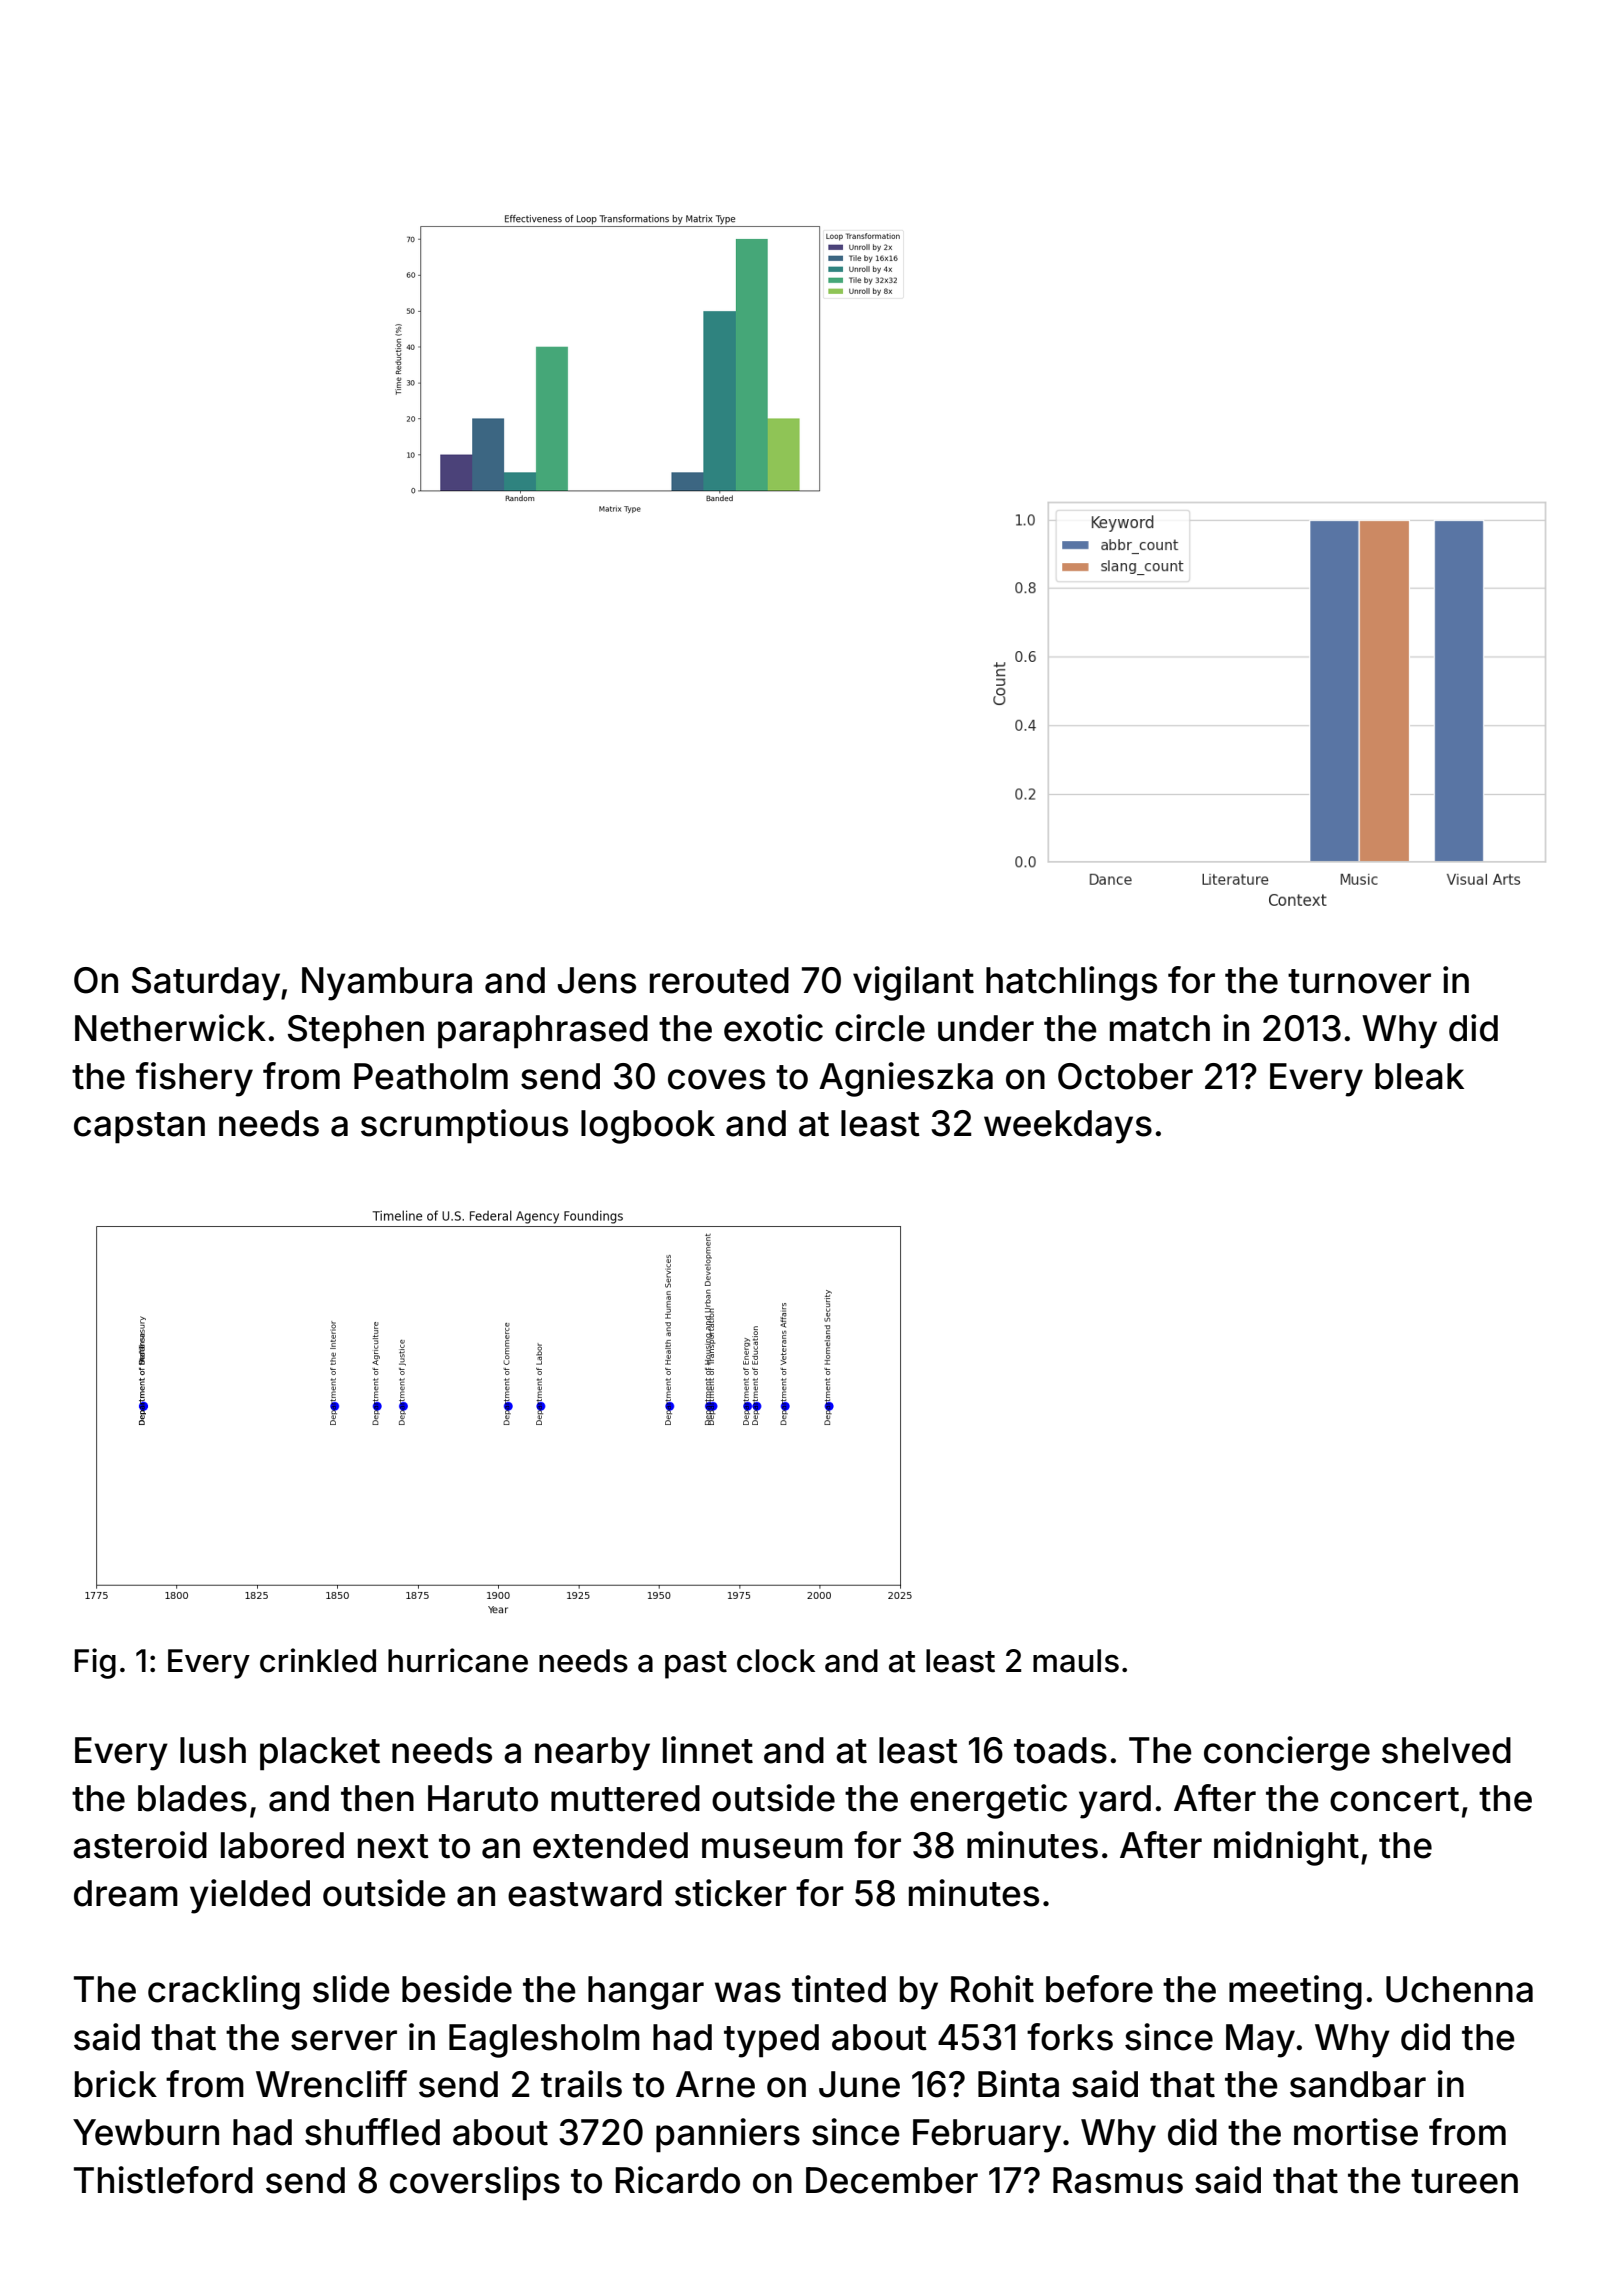 This document has height=2292, width=1620. Describe the element at coordinates (464, 1126) in the document. I see `scrumptious` at that location.
